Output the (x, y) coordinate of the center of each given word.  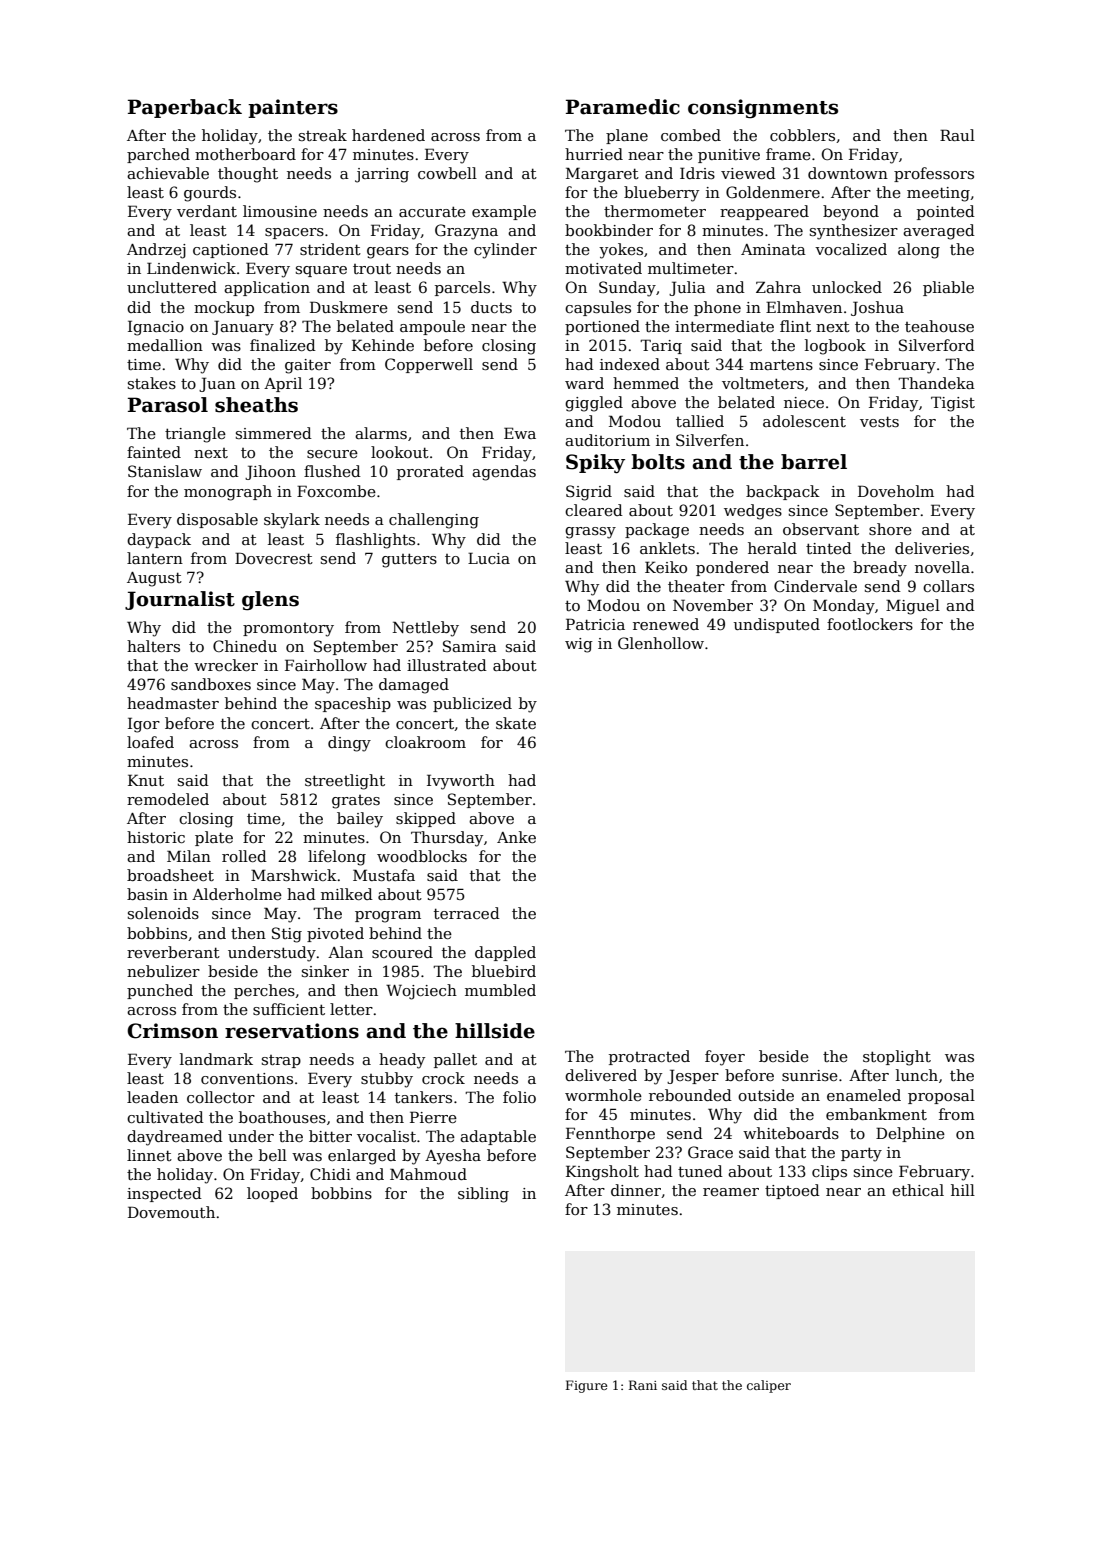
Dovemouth (171, 1212)
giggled (594, 404)
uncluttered (172, 287)
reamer (731, 1192)
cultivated (165, 1117)
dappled (505, 953)
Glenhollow (661, 643)
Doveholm (896, 491)
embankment (876, 1114)
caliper (769, 1386)
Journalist (180, 600)
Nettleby (426, 629)
